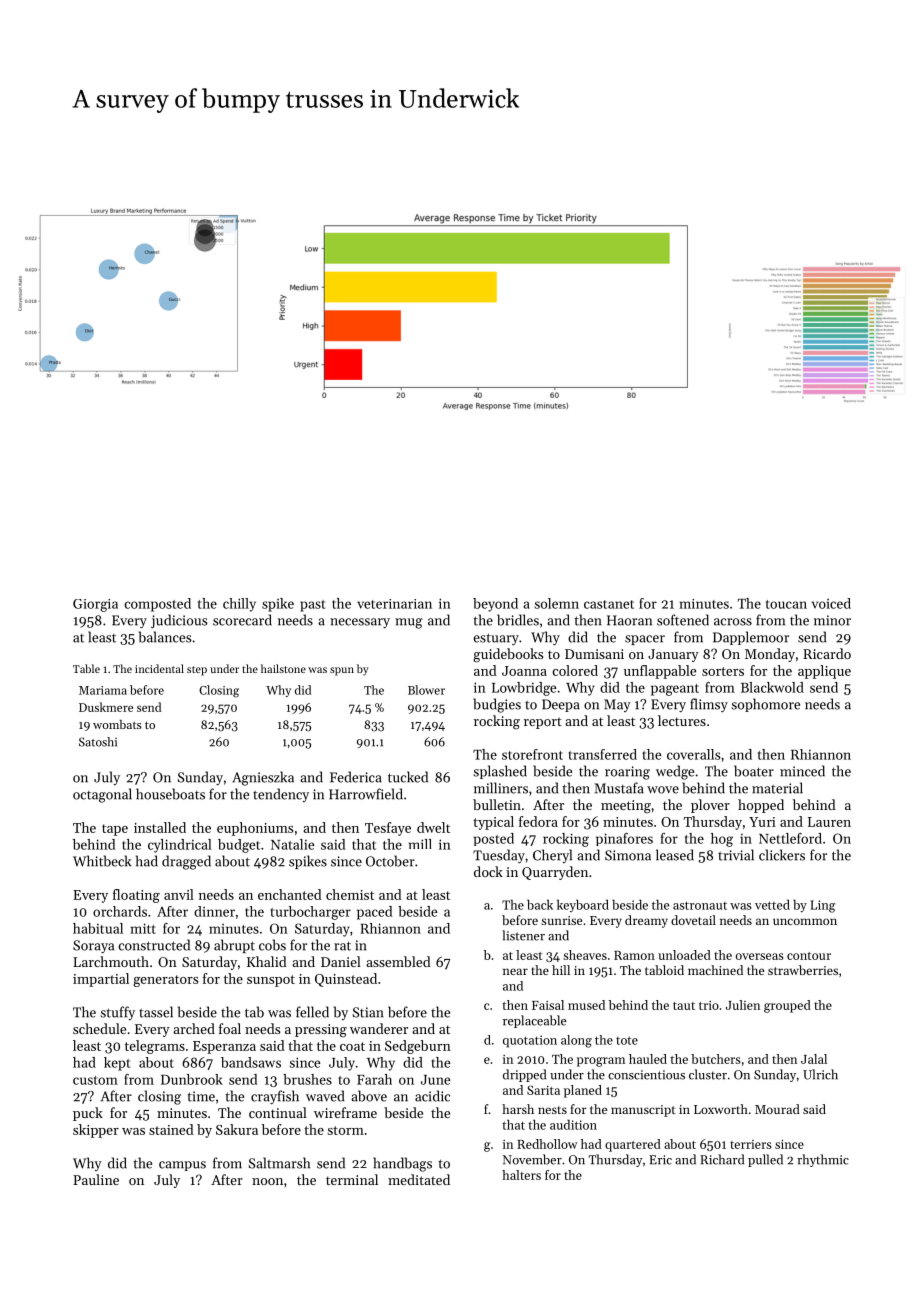  What do you see at coordinates (165, 637) in the screenshot?
I see `balances` at bounding box center [165, 637].
